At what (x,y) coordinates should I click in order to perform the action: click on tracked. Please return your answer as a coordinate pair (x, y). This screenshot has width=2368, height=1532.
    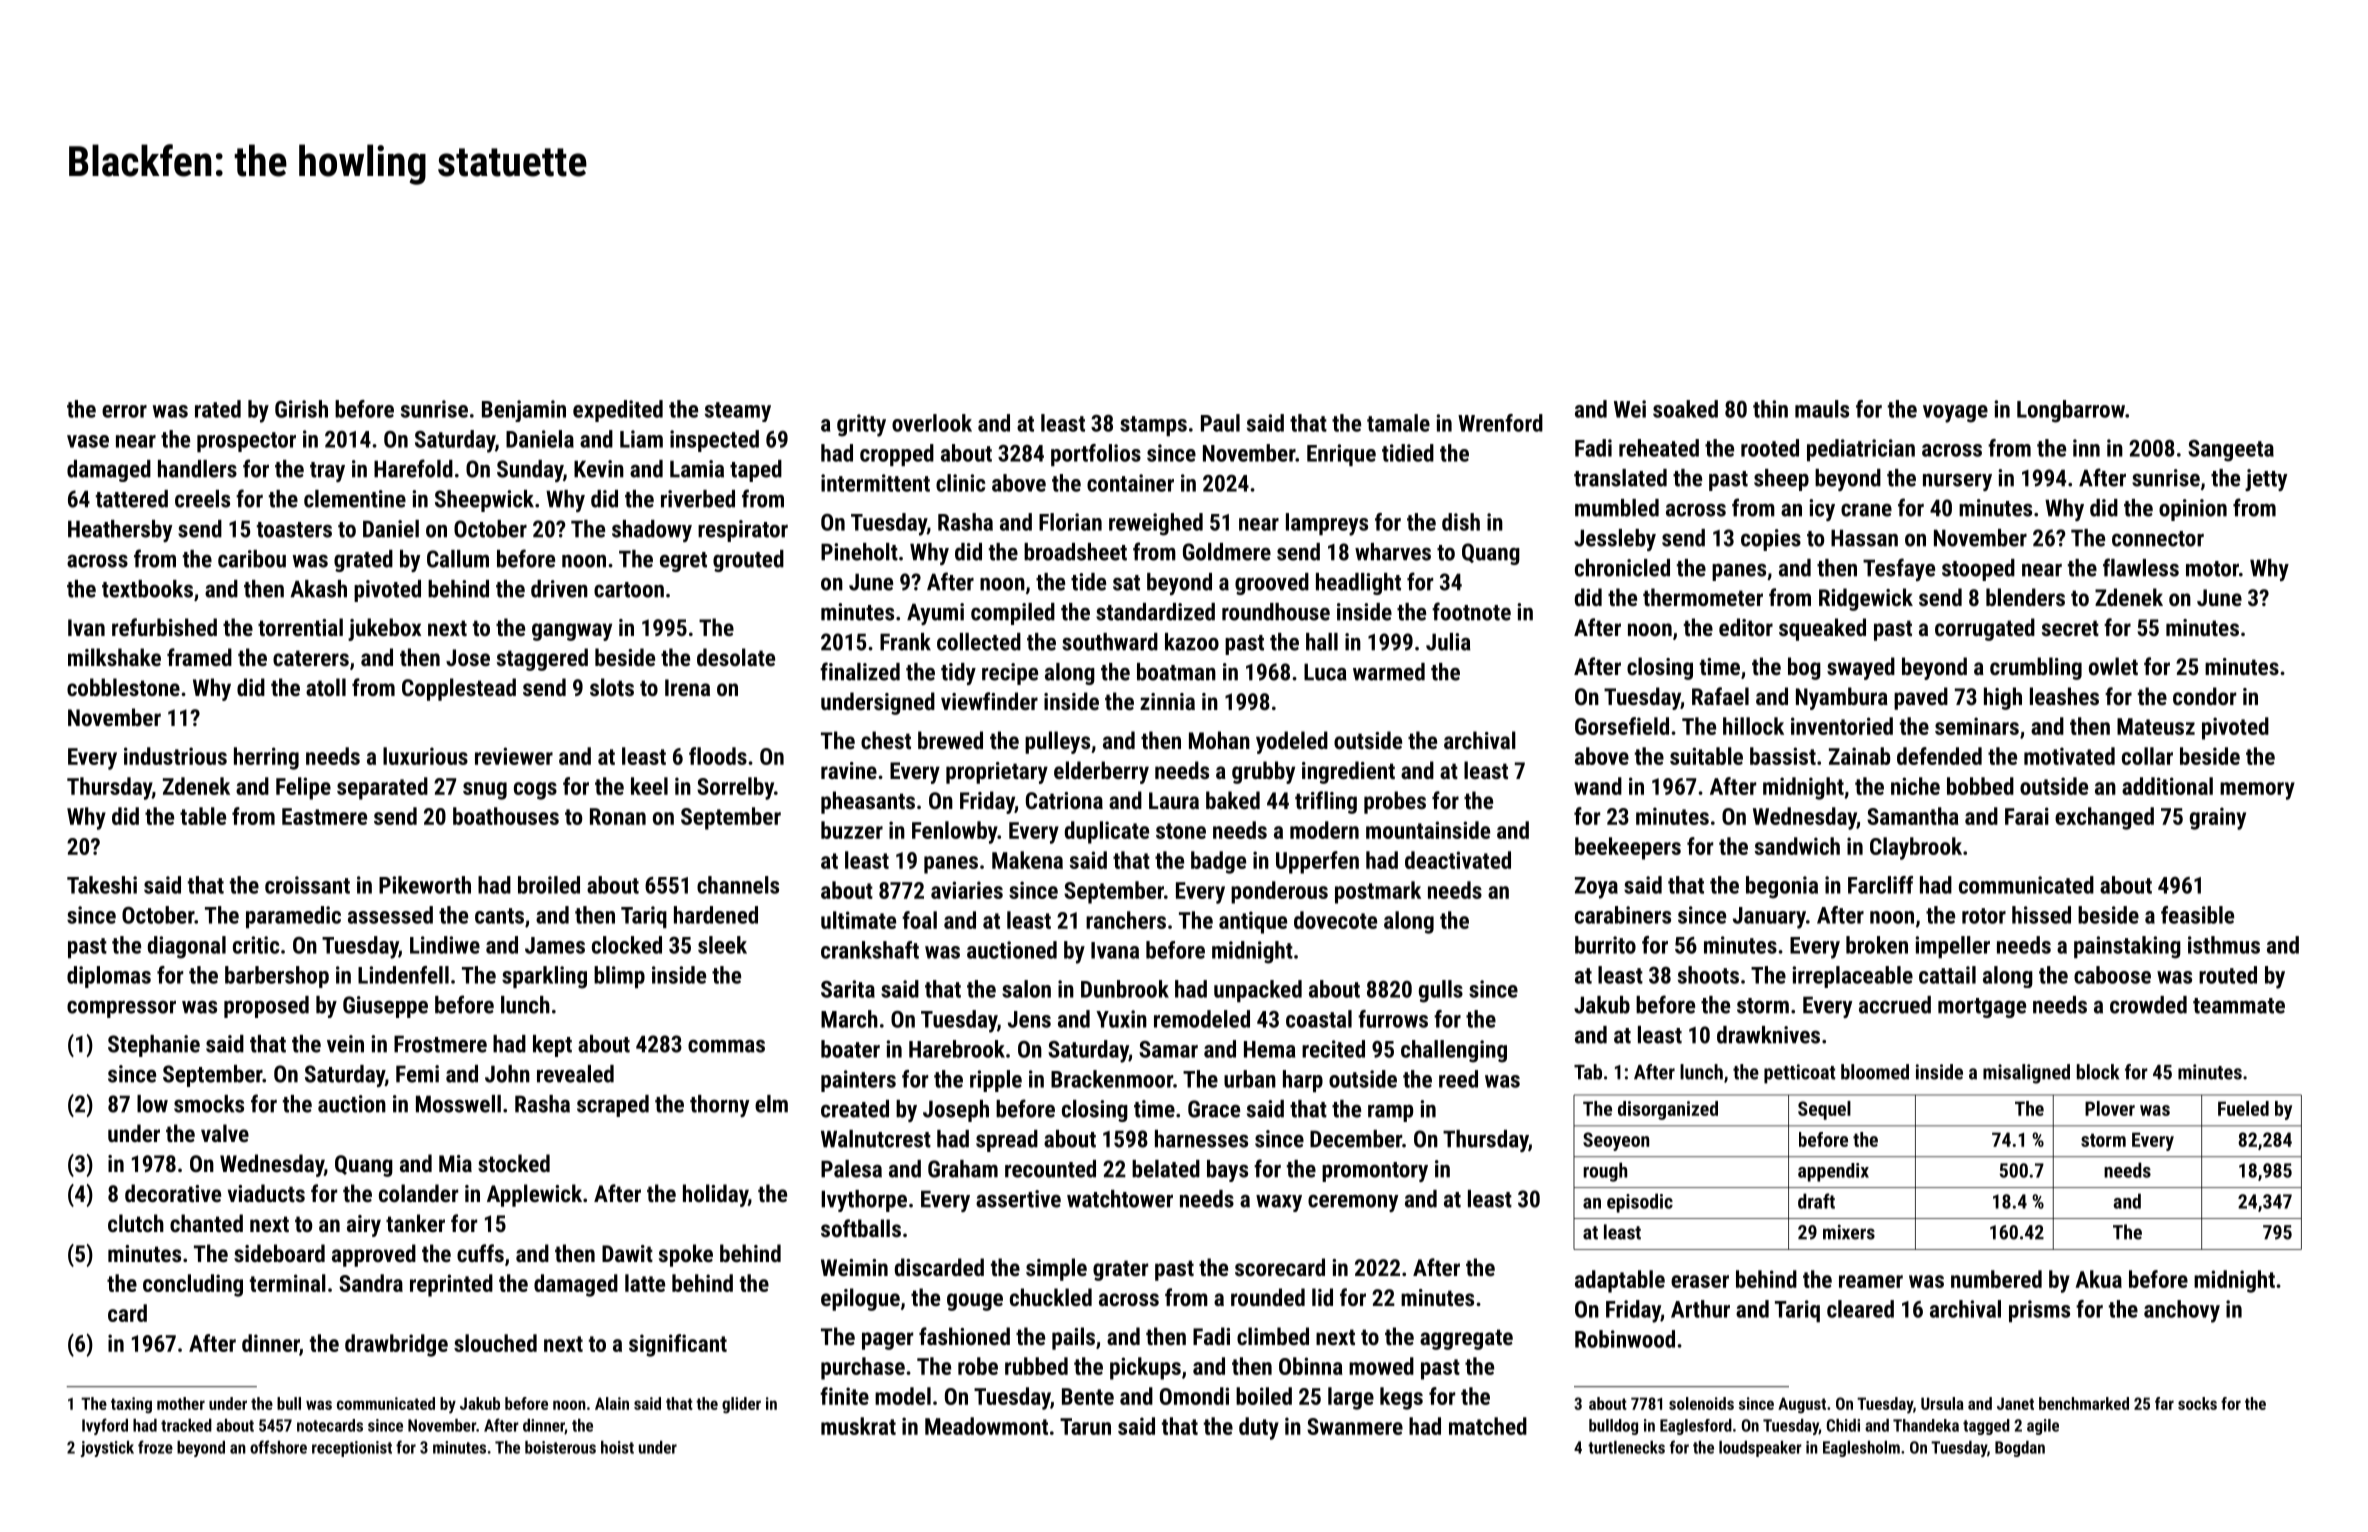
    Looking at the image, I should click on (186, 1425).
